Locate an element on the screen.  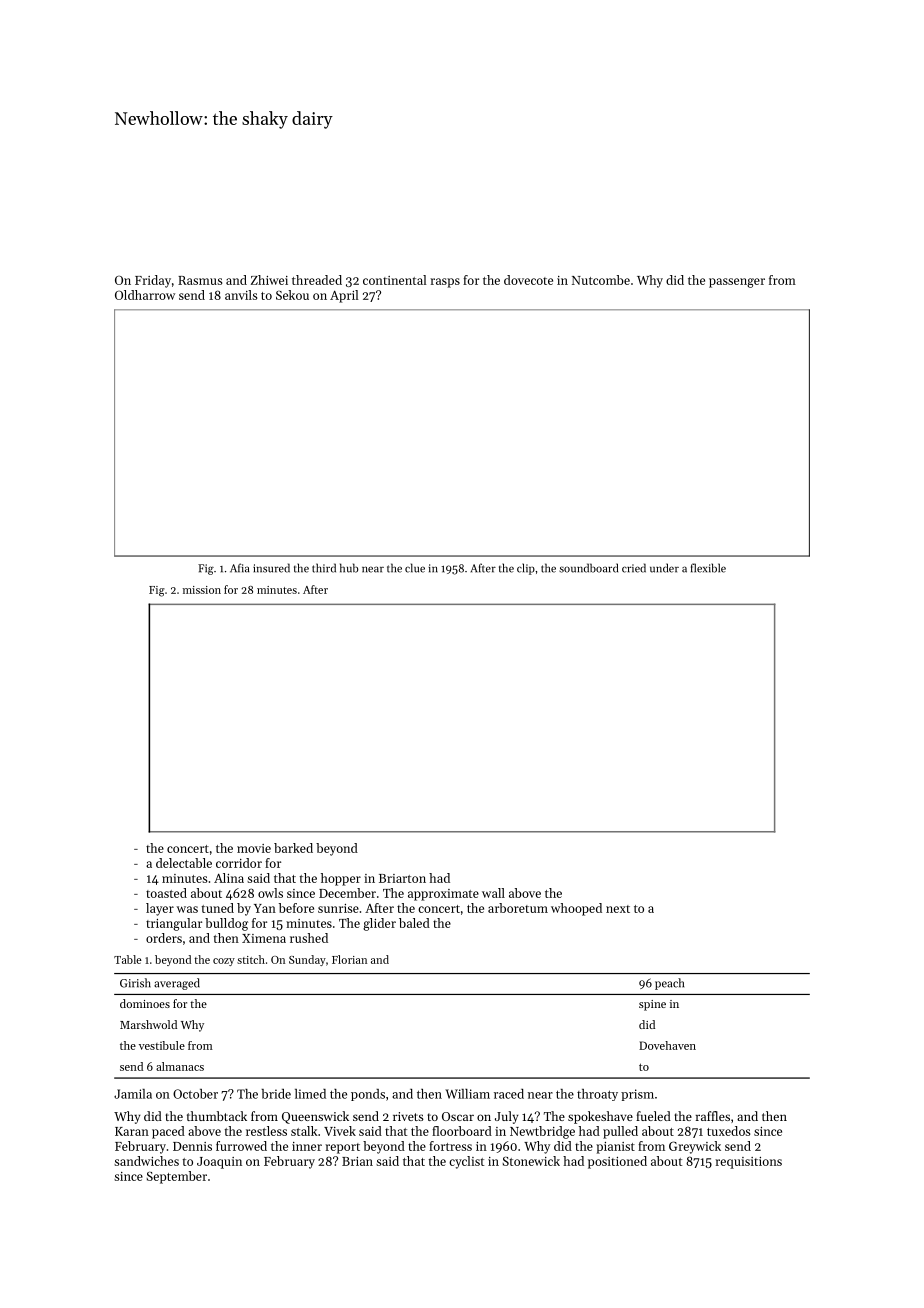
mission is located at coordinates (202, 590).
